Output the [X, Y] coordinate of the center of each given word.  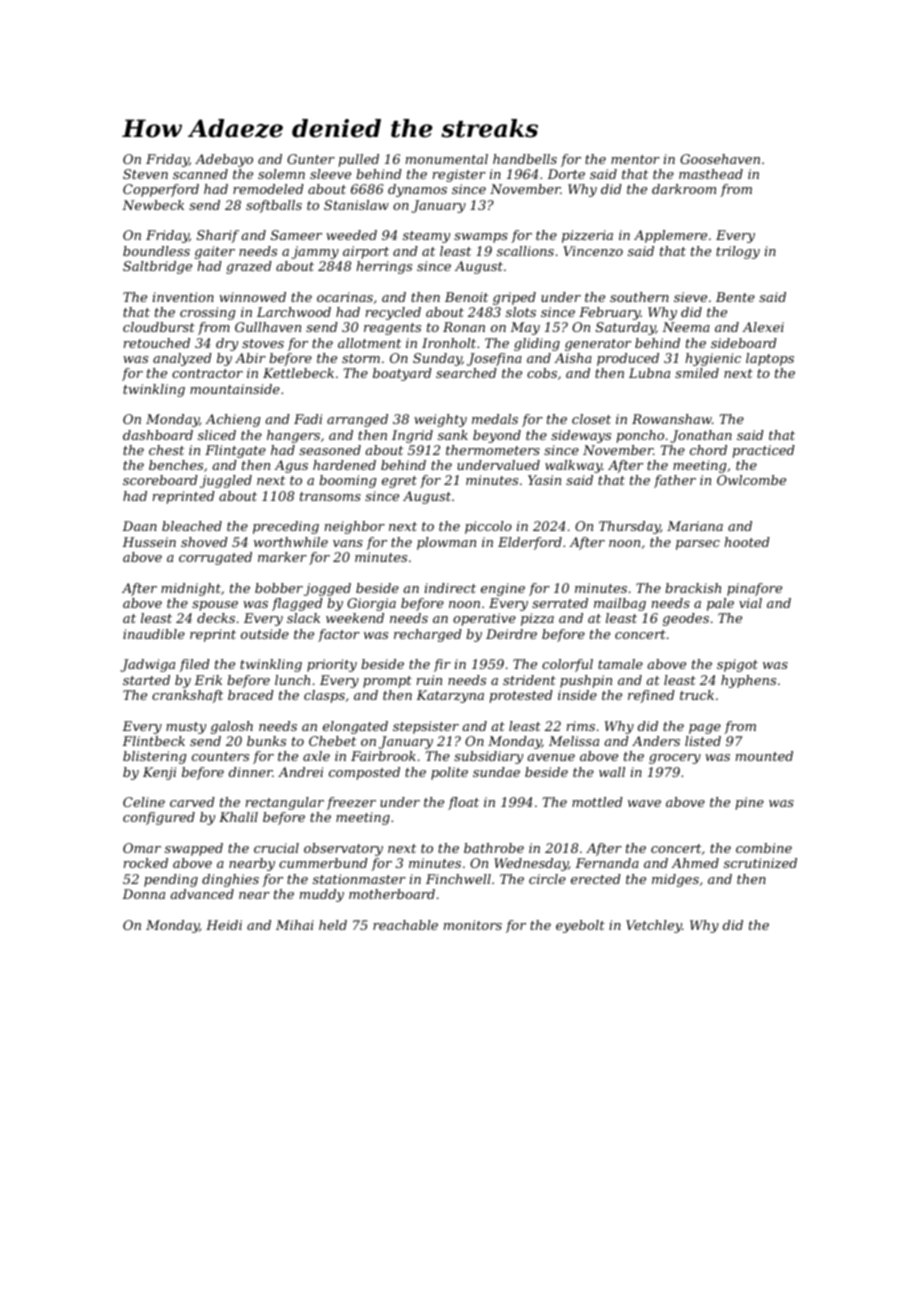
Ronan [464, 327]
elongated [355, 727]
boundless [156, 251]
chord [708, 450]
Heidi [224, 925]
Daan [139, 526]
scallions [525, 251]
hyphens [748, 681]
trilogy [738, 252]
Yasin [544, 480]
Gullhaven [268, 327]
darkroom [684, 189]
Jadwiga [147, 665]
